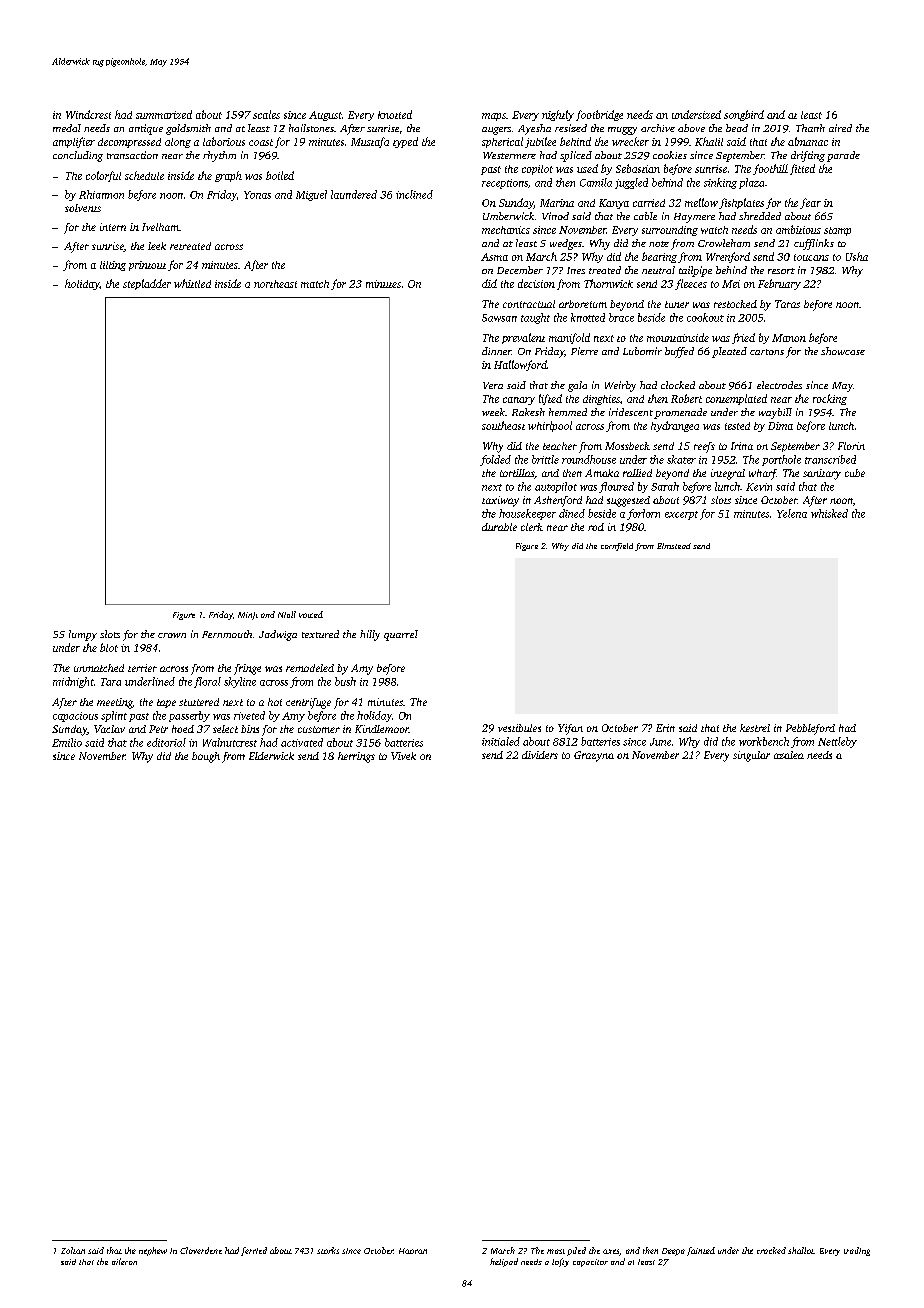 The image size is (924, 1308). I want to click on taxiway, so click(500, 501).
